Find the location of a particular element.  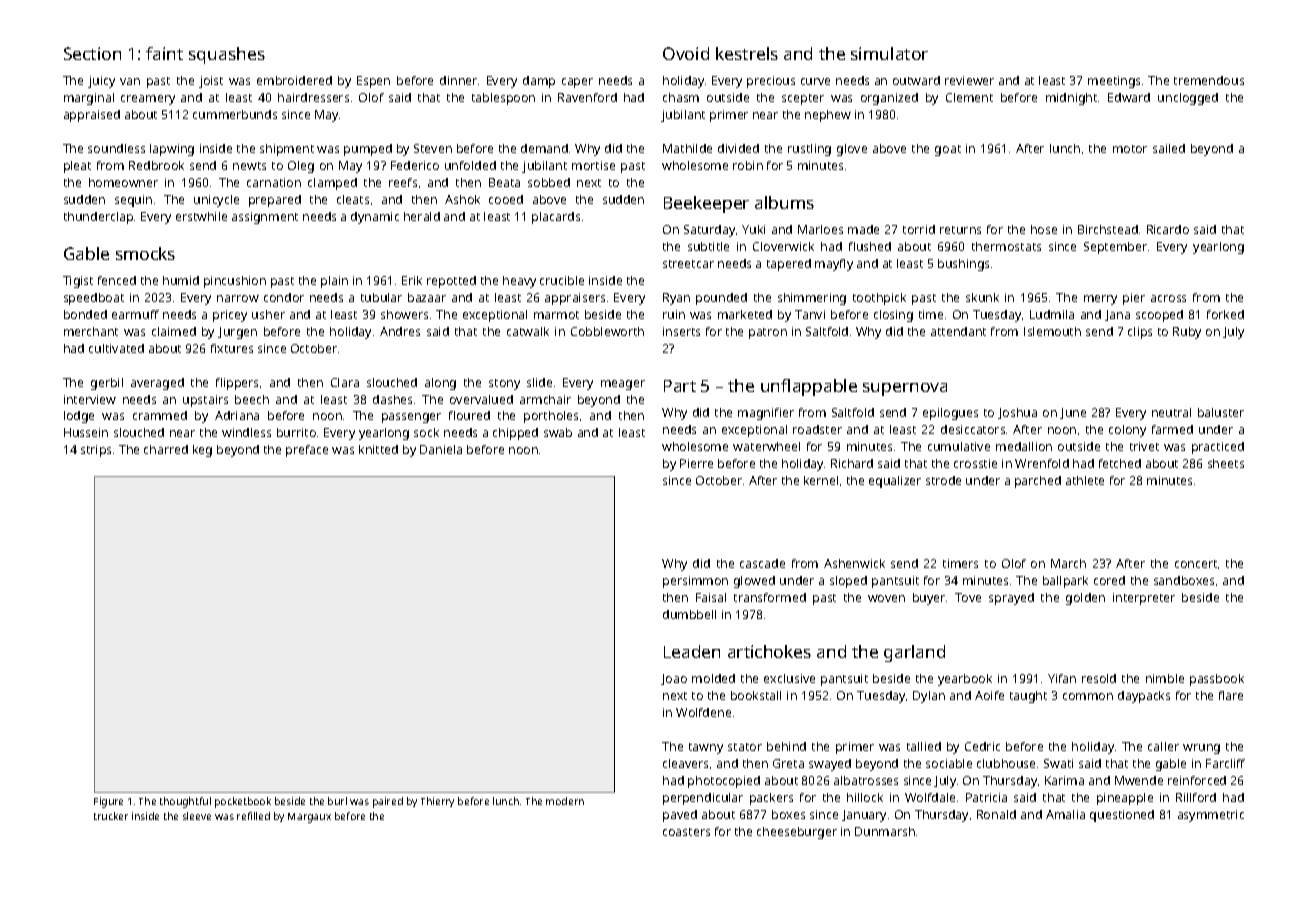

robin is located at coordinates (748, 165).
